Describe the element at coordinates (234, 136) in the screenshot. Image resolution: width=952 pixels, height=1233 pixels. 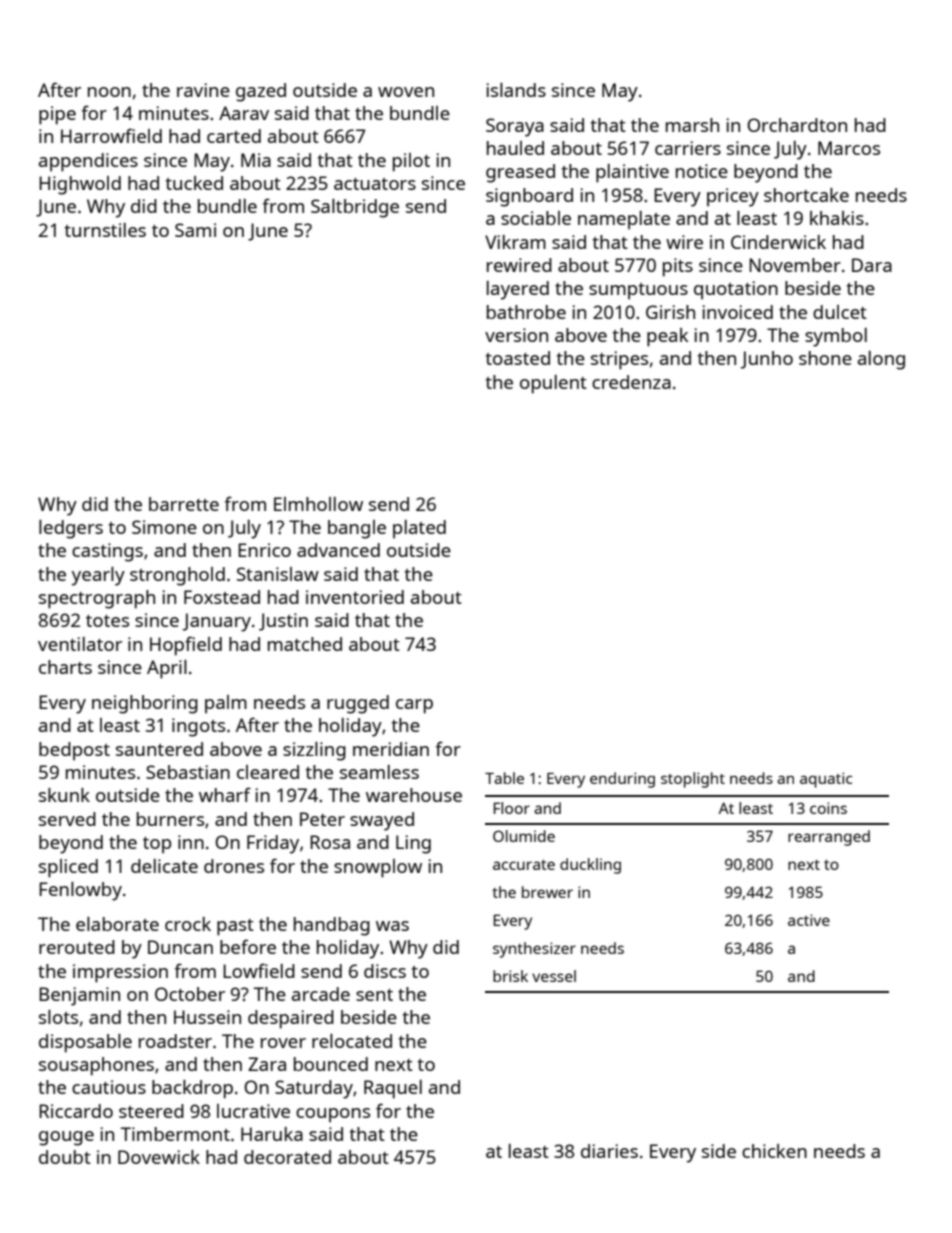
I see `carted` at that location.
